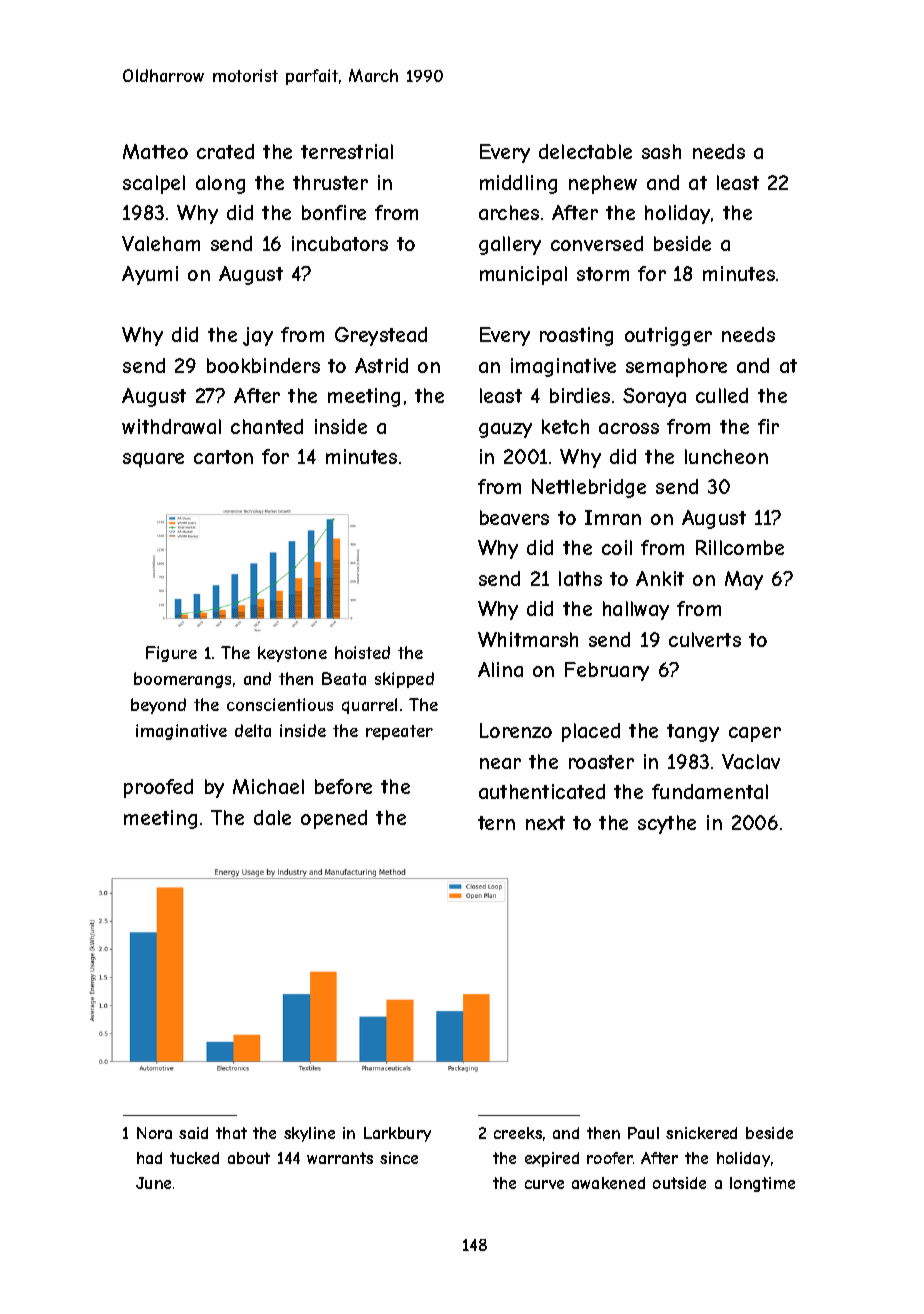  Describe the element at coordinates (500, 763) in the document. I see `near` at that location.
